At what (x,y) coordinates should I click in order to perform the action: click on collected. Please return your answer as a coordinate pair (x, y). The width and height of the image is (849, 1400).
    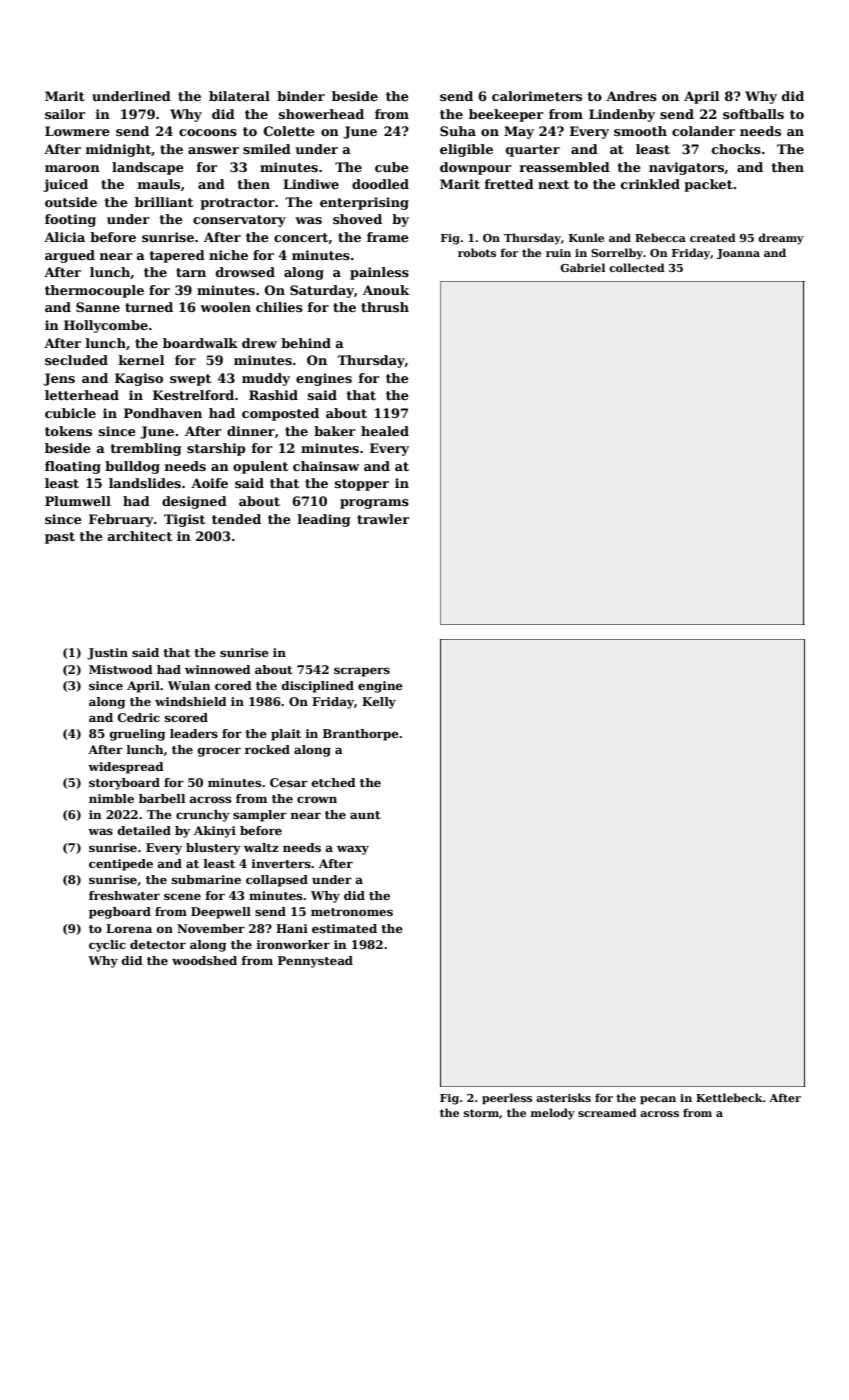
    Looking at the image, I should click on (637, 267).
